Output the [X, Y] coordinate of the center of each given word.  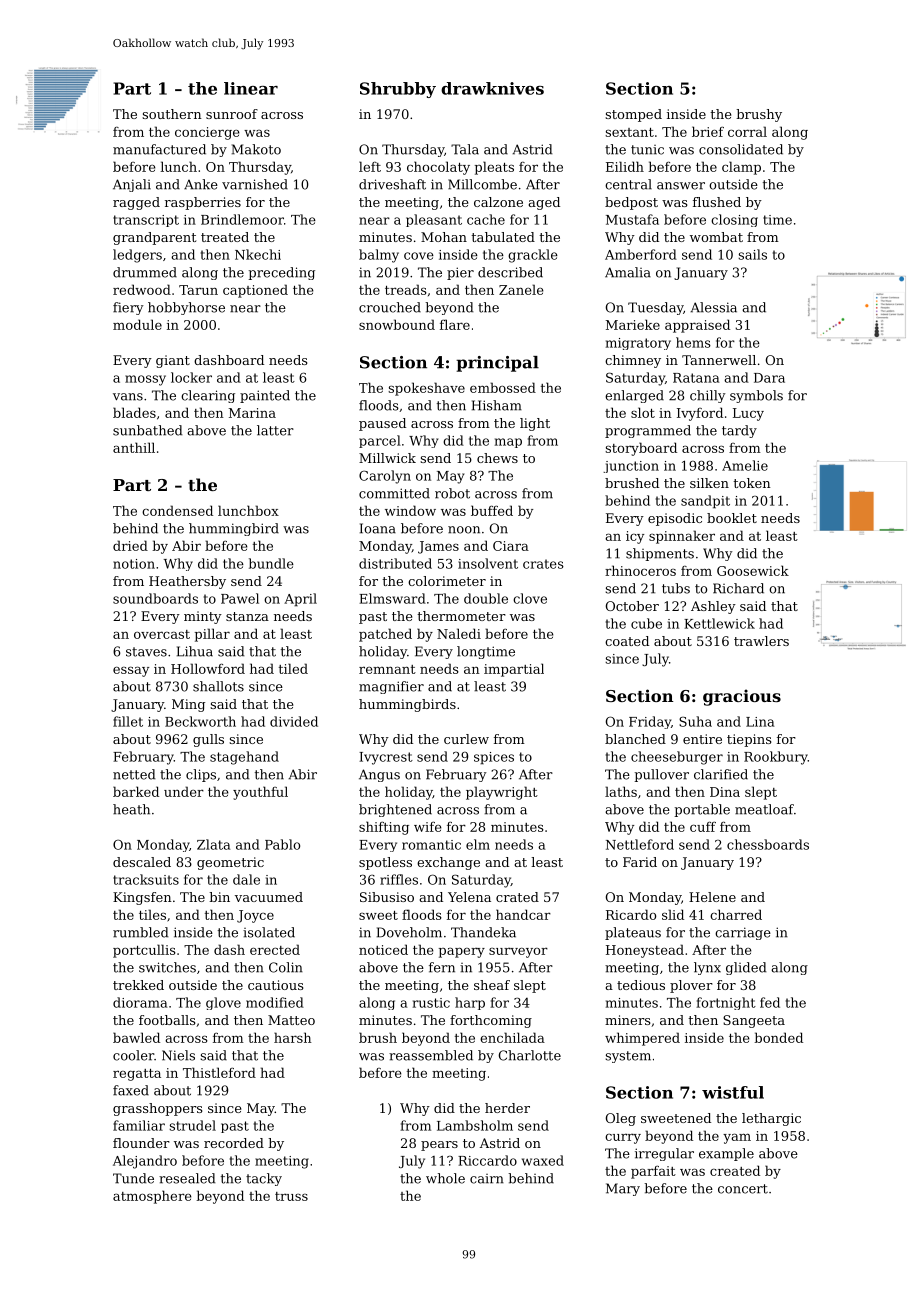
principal [497, 364]
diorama [140, 1002]
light [535, 424]
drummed [145, 272]
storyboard [641, 449]
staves [146, 652]
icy [635, 537]
